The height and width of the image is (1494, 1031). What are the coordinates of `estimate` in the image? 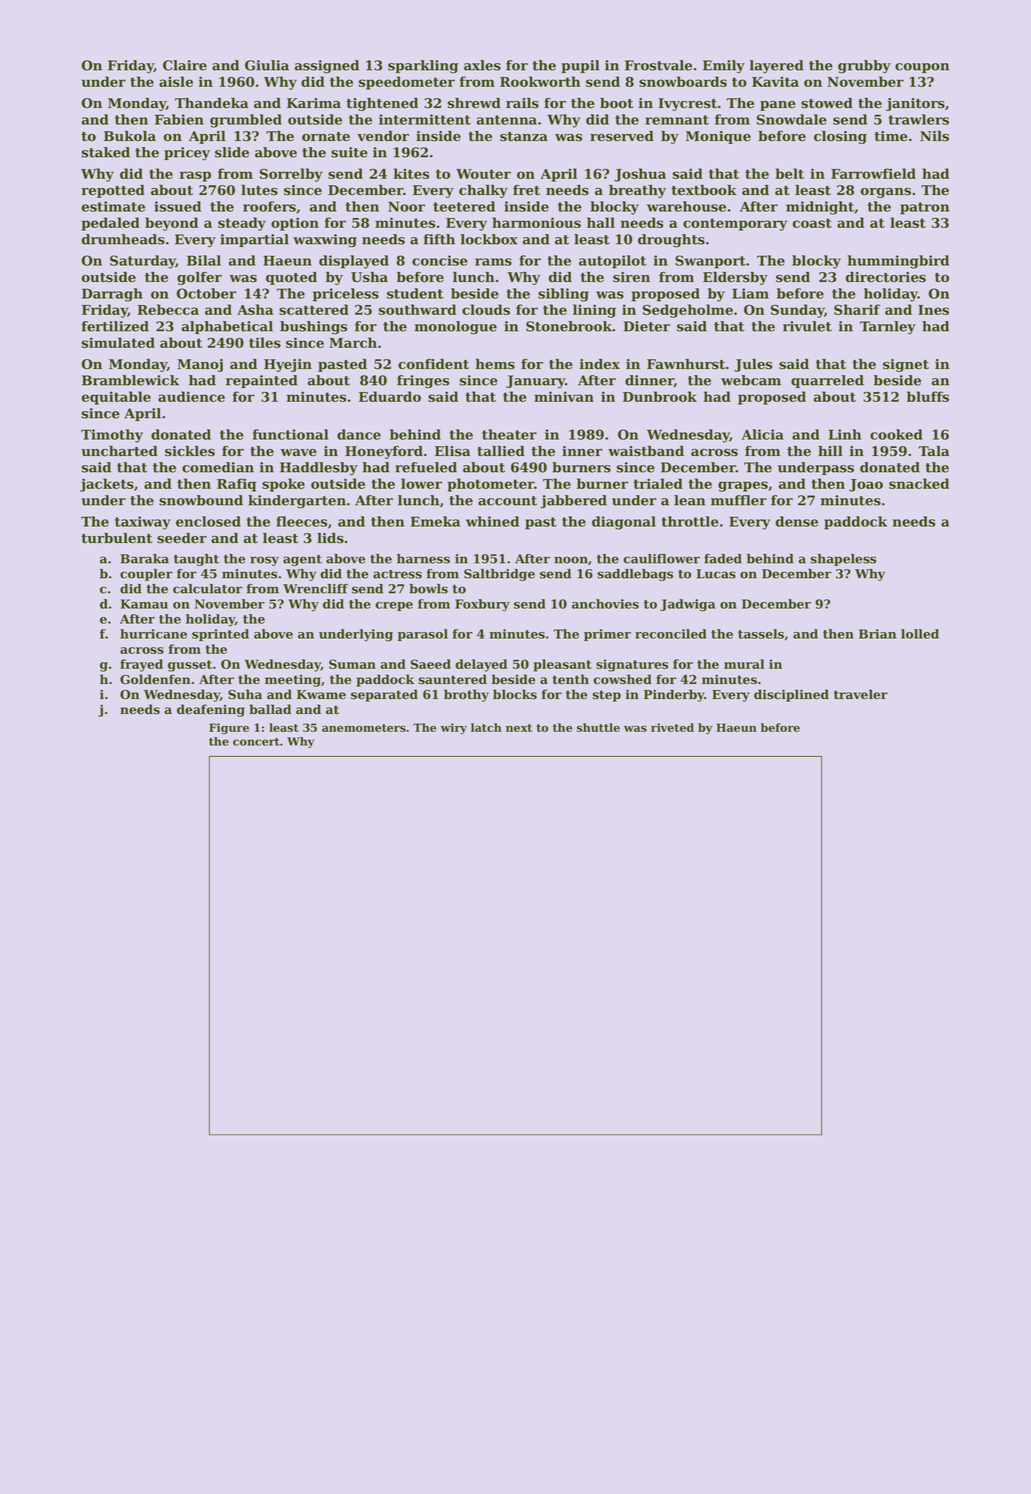 It's located at (113, 206).
